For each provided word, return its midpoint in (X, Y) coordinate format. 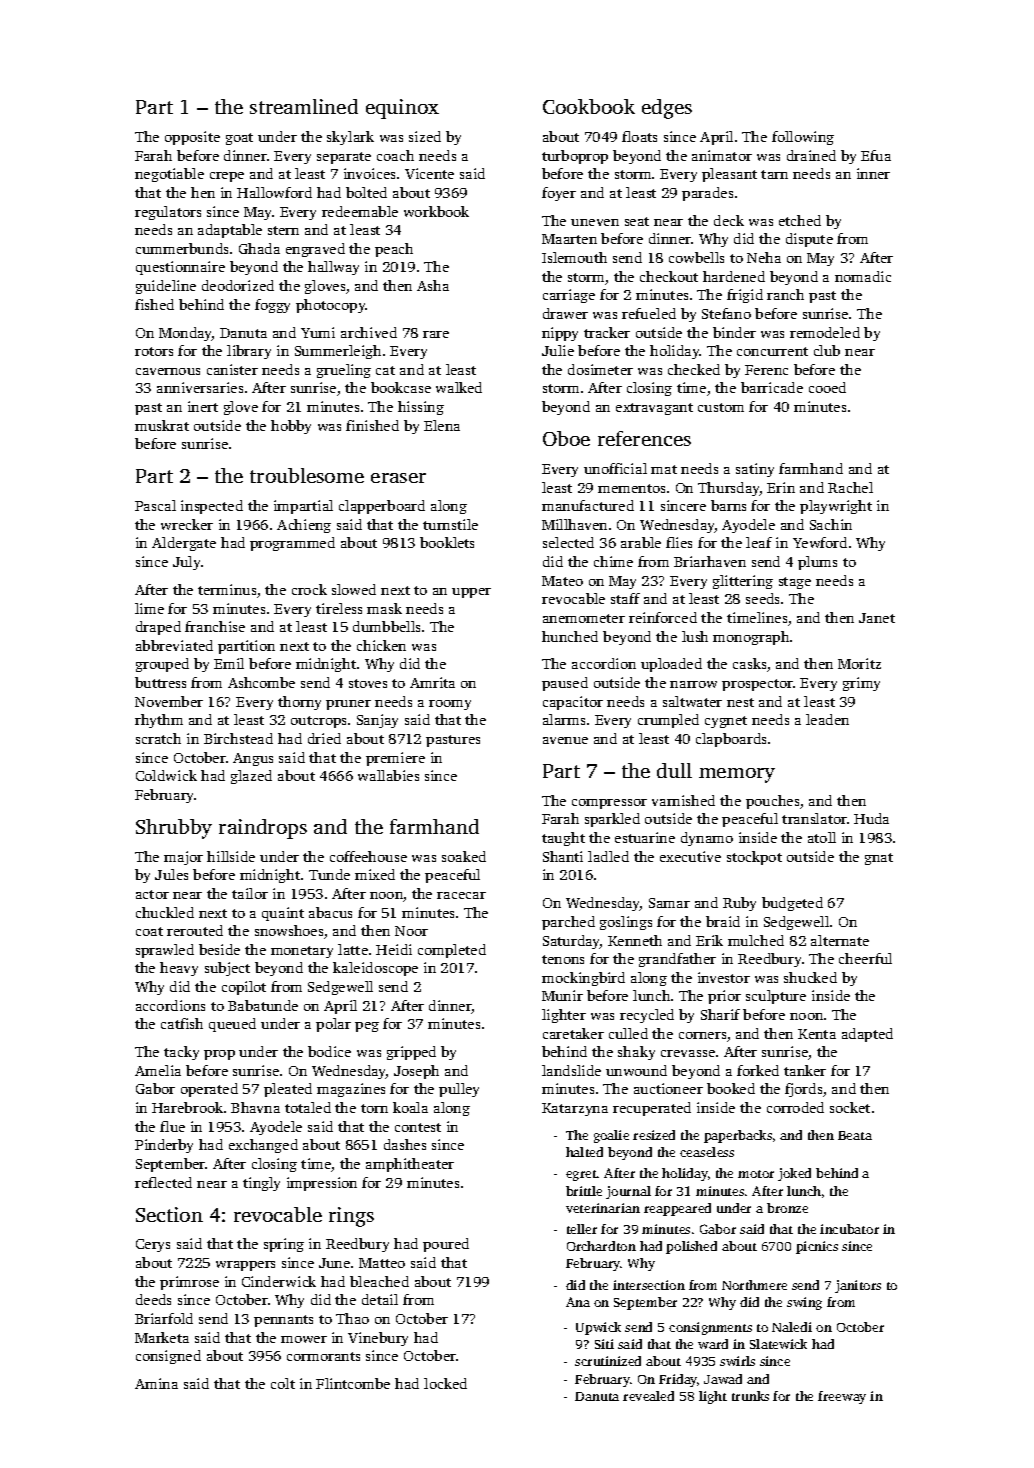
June (334, 1263)
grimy (861, 684)
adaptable (230, 231)
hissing (421, 408)
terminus (227, 589)
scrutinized (608, 1361)
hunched (570, 636)
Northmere (754, 1285)
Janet (877, 618)
